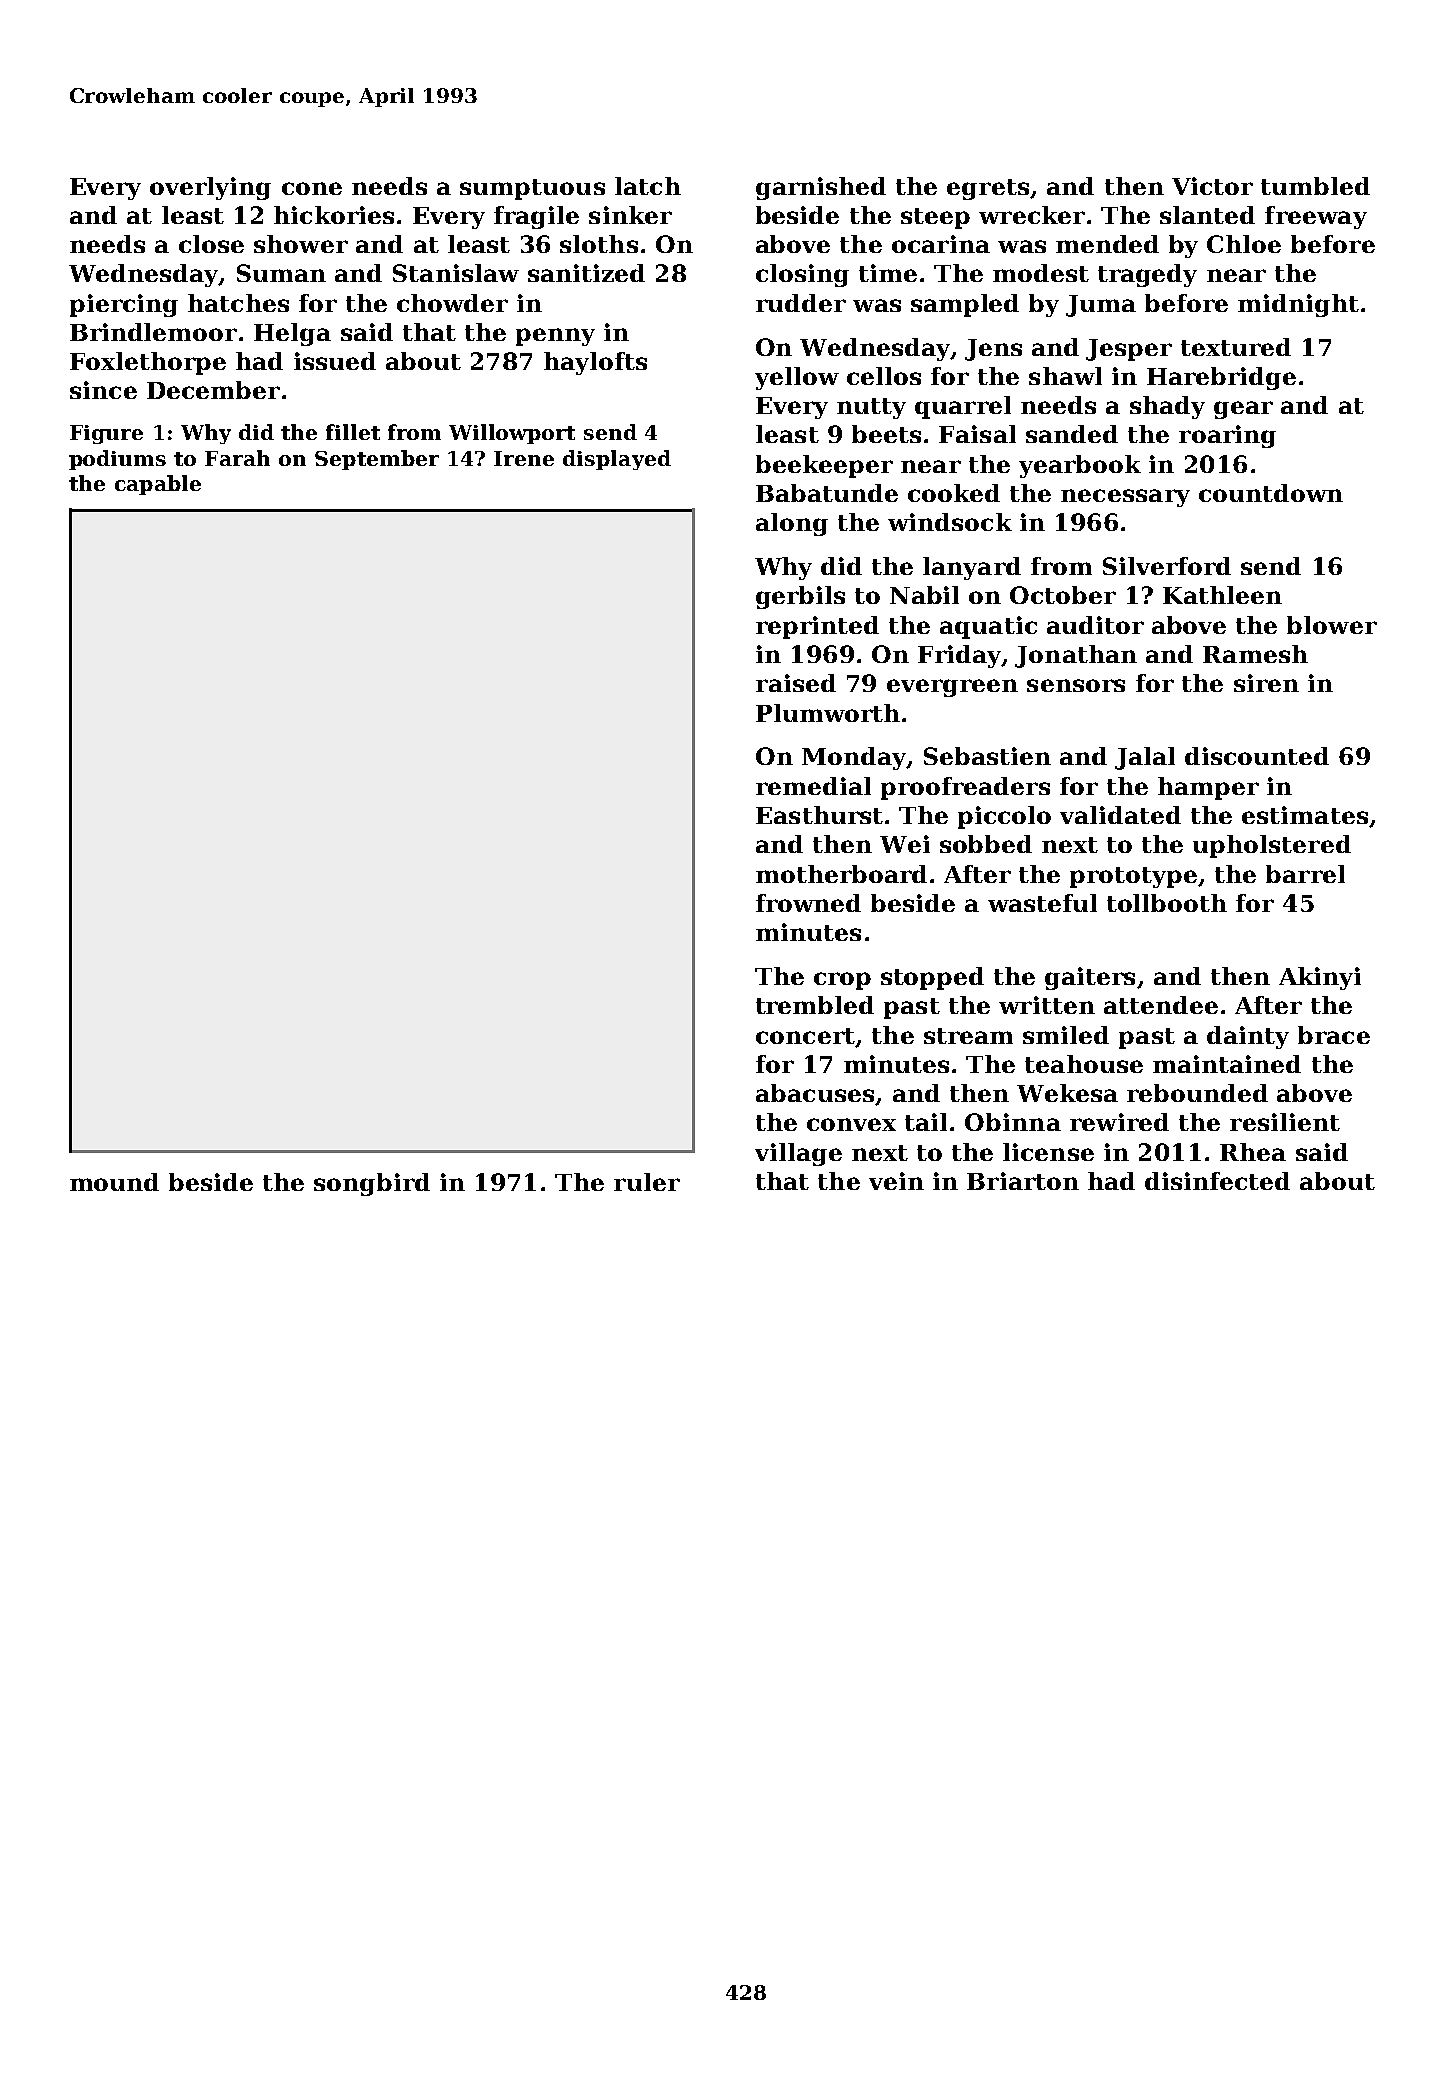  I want to click on Monday, so click(854, 758).
